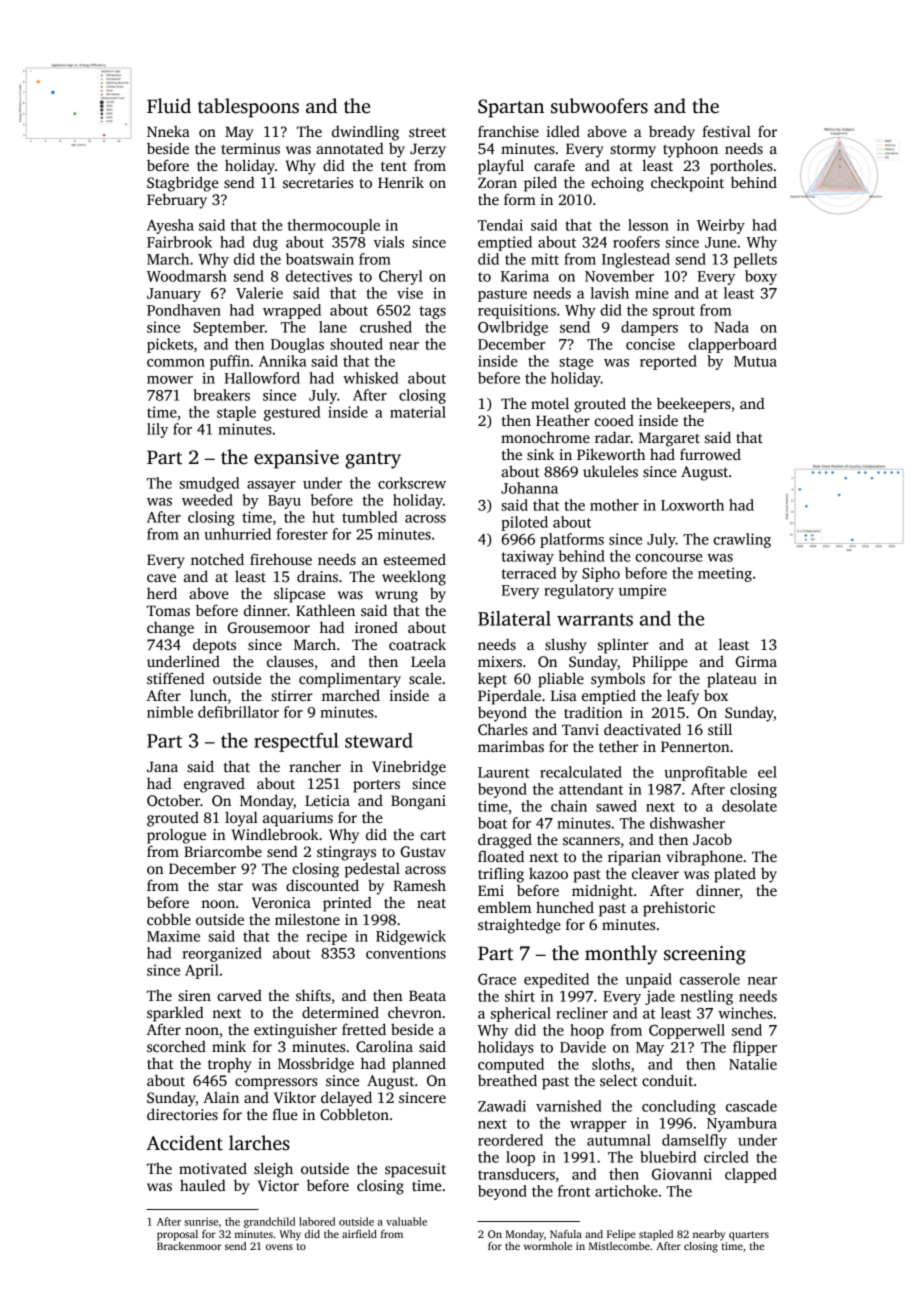 This screenshot has width=924, height=1314. I want to click on sink, so click(540, 454).
